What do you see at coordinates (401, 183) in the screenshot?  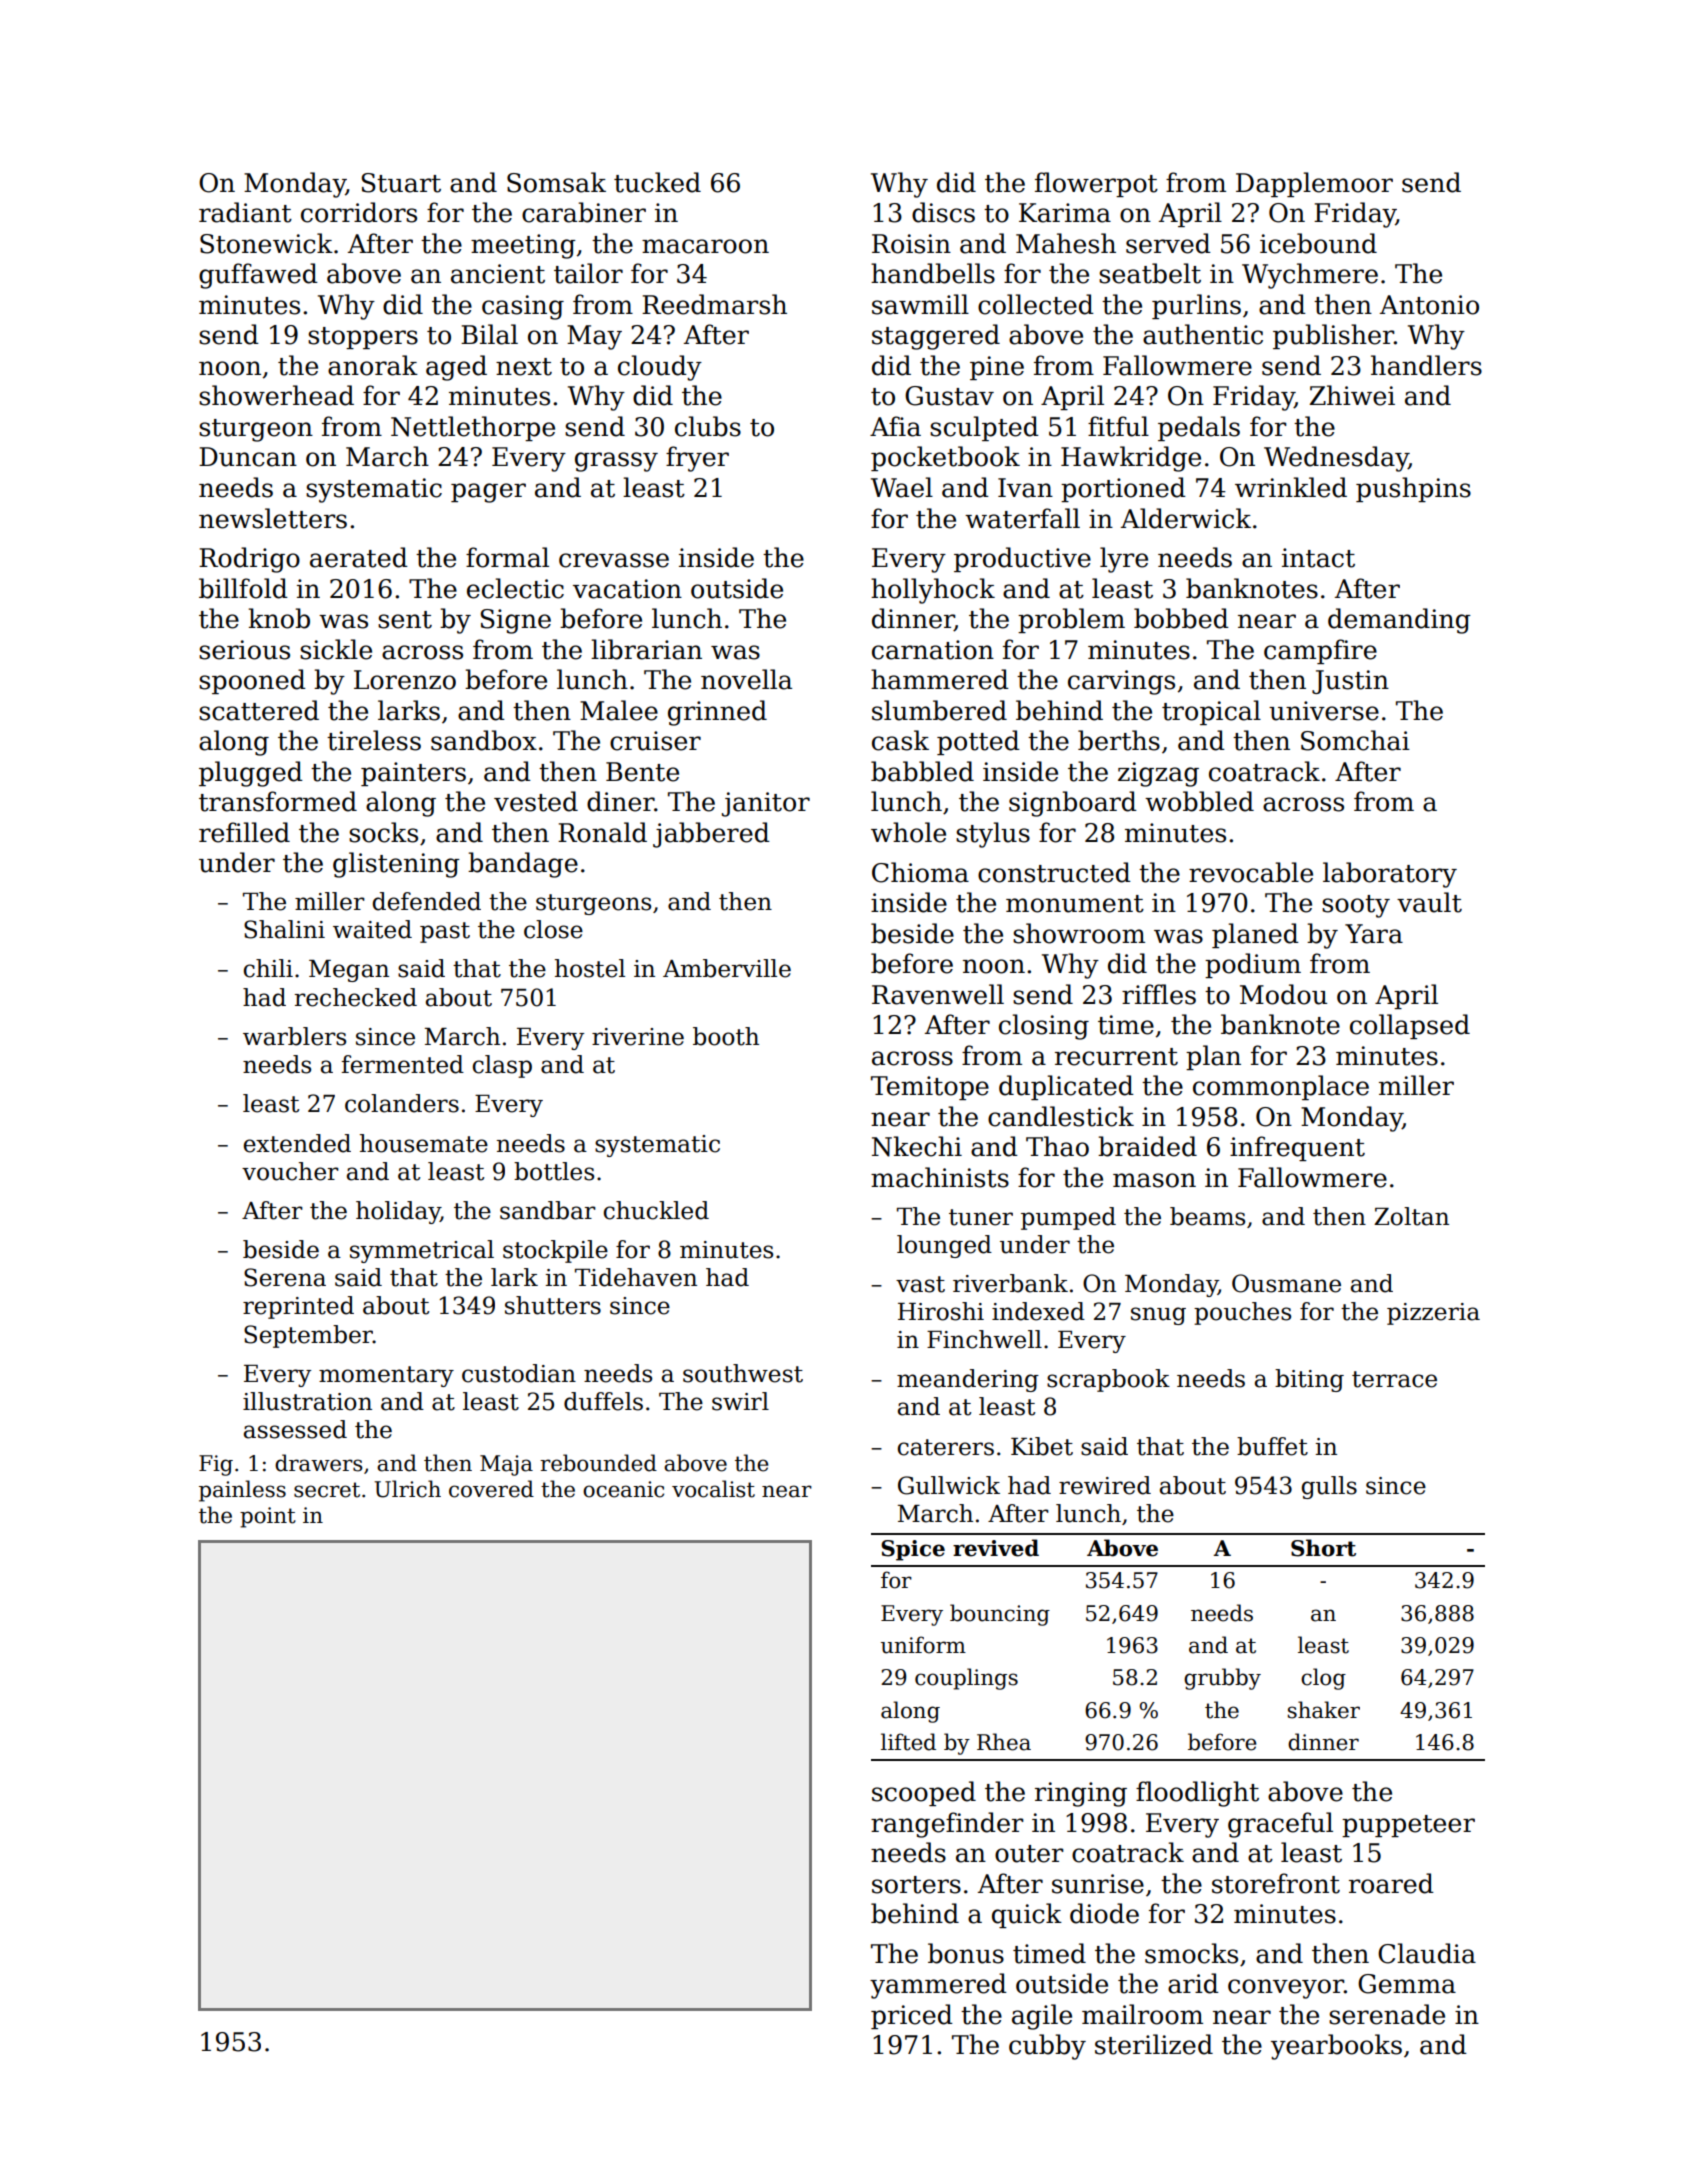 I see `Stuart` at bounding box center [401, 183].
